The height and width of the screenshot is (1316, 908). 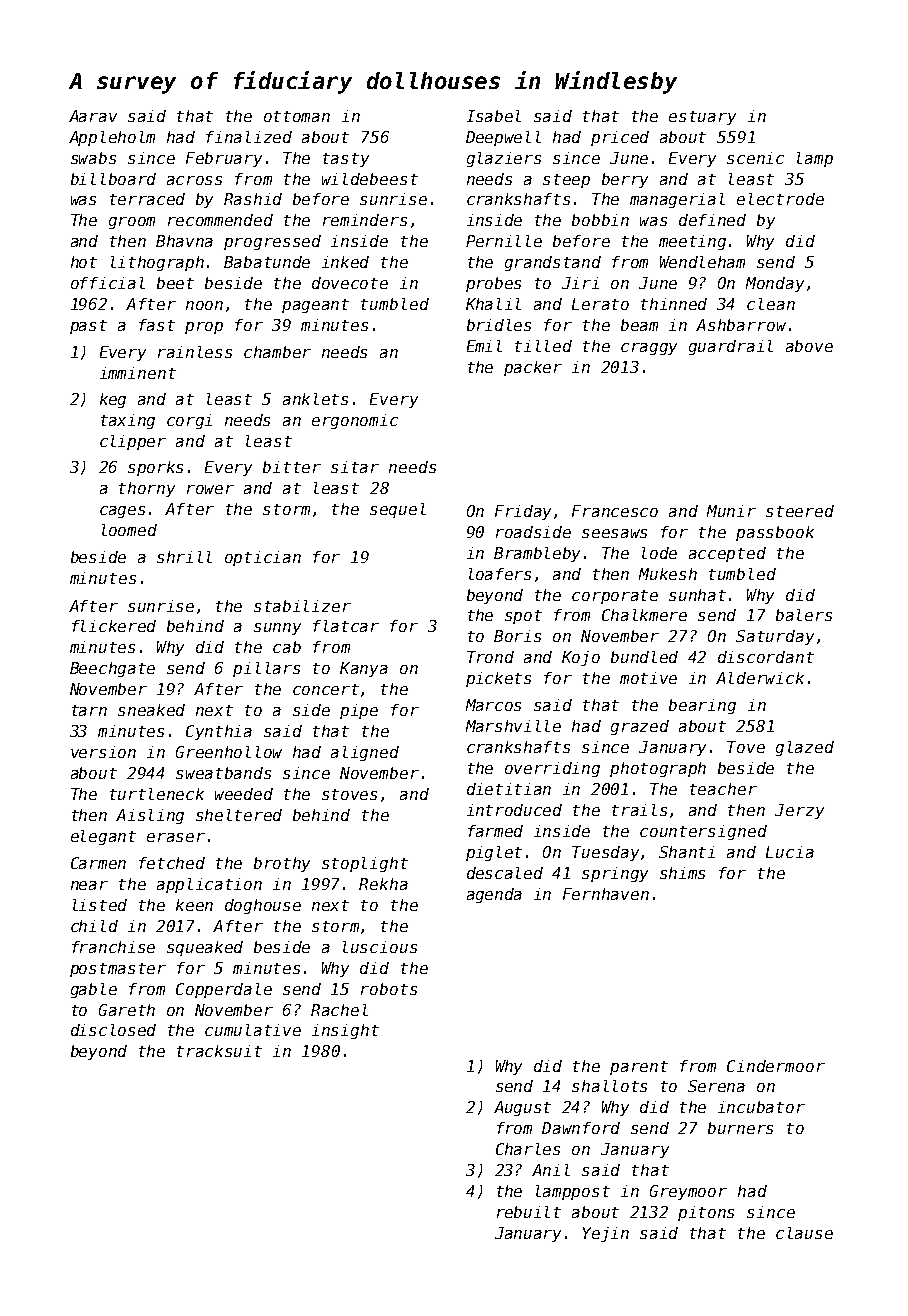 I want to click on estuary, so click(x=702, y=118).
